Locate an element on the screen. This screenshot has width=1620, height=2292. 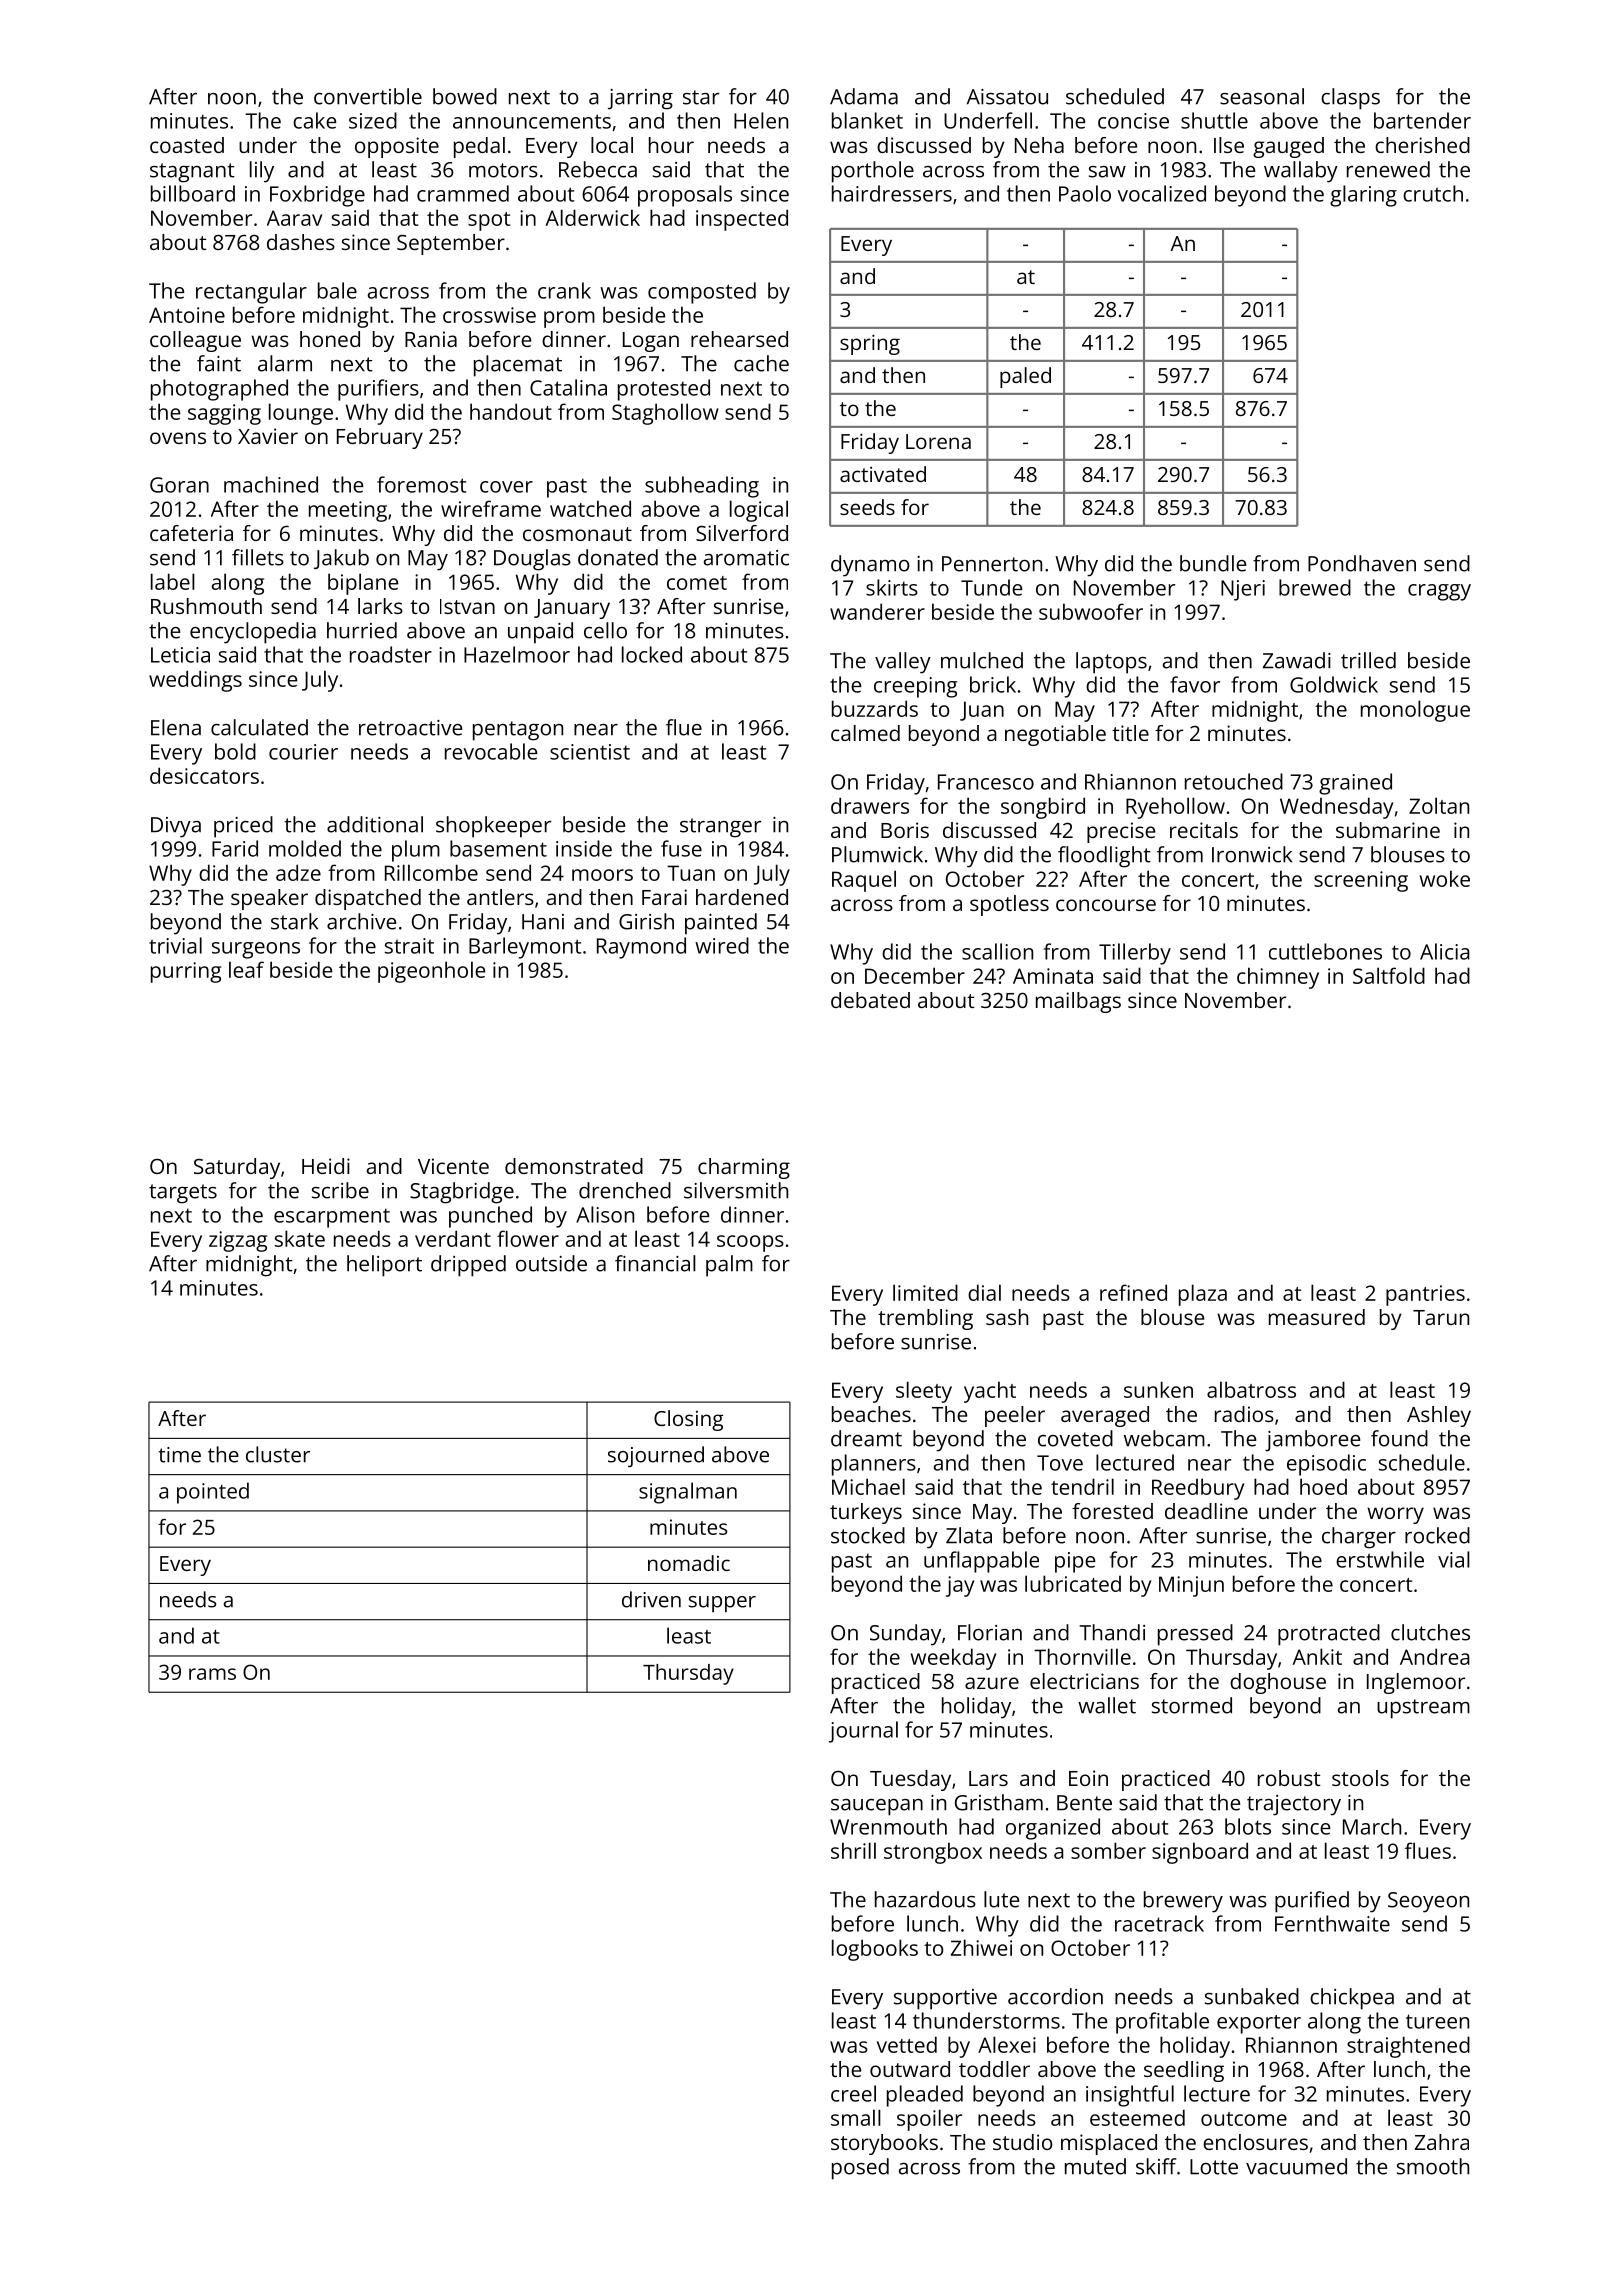
Xavier is located at coordinates (268, 436).
